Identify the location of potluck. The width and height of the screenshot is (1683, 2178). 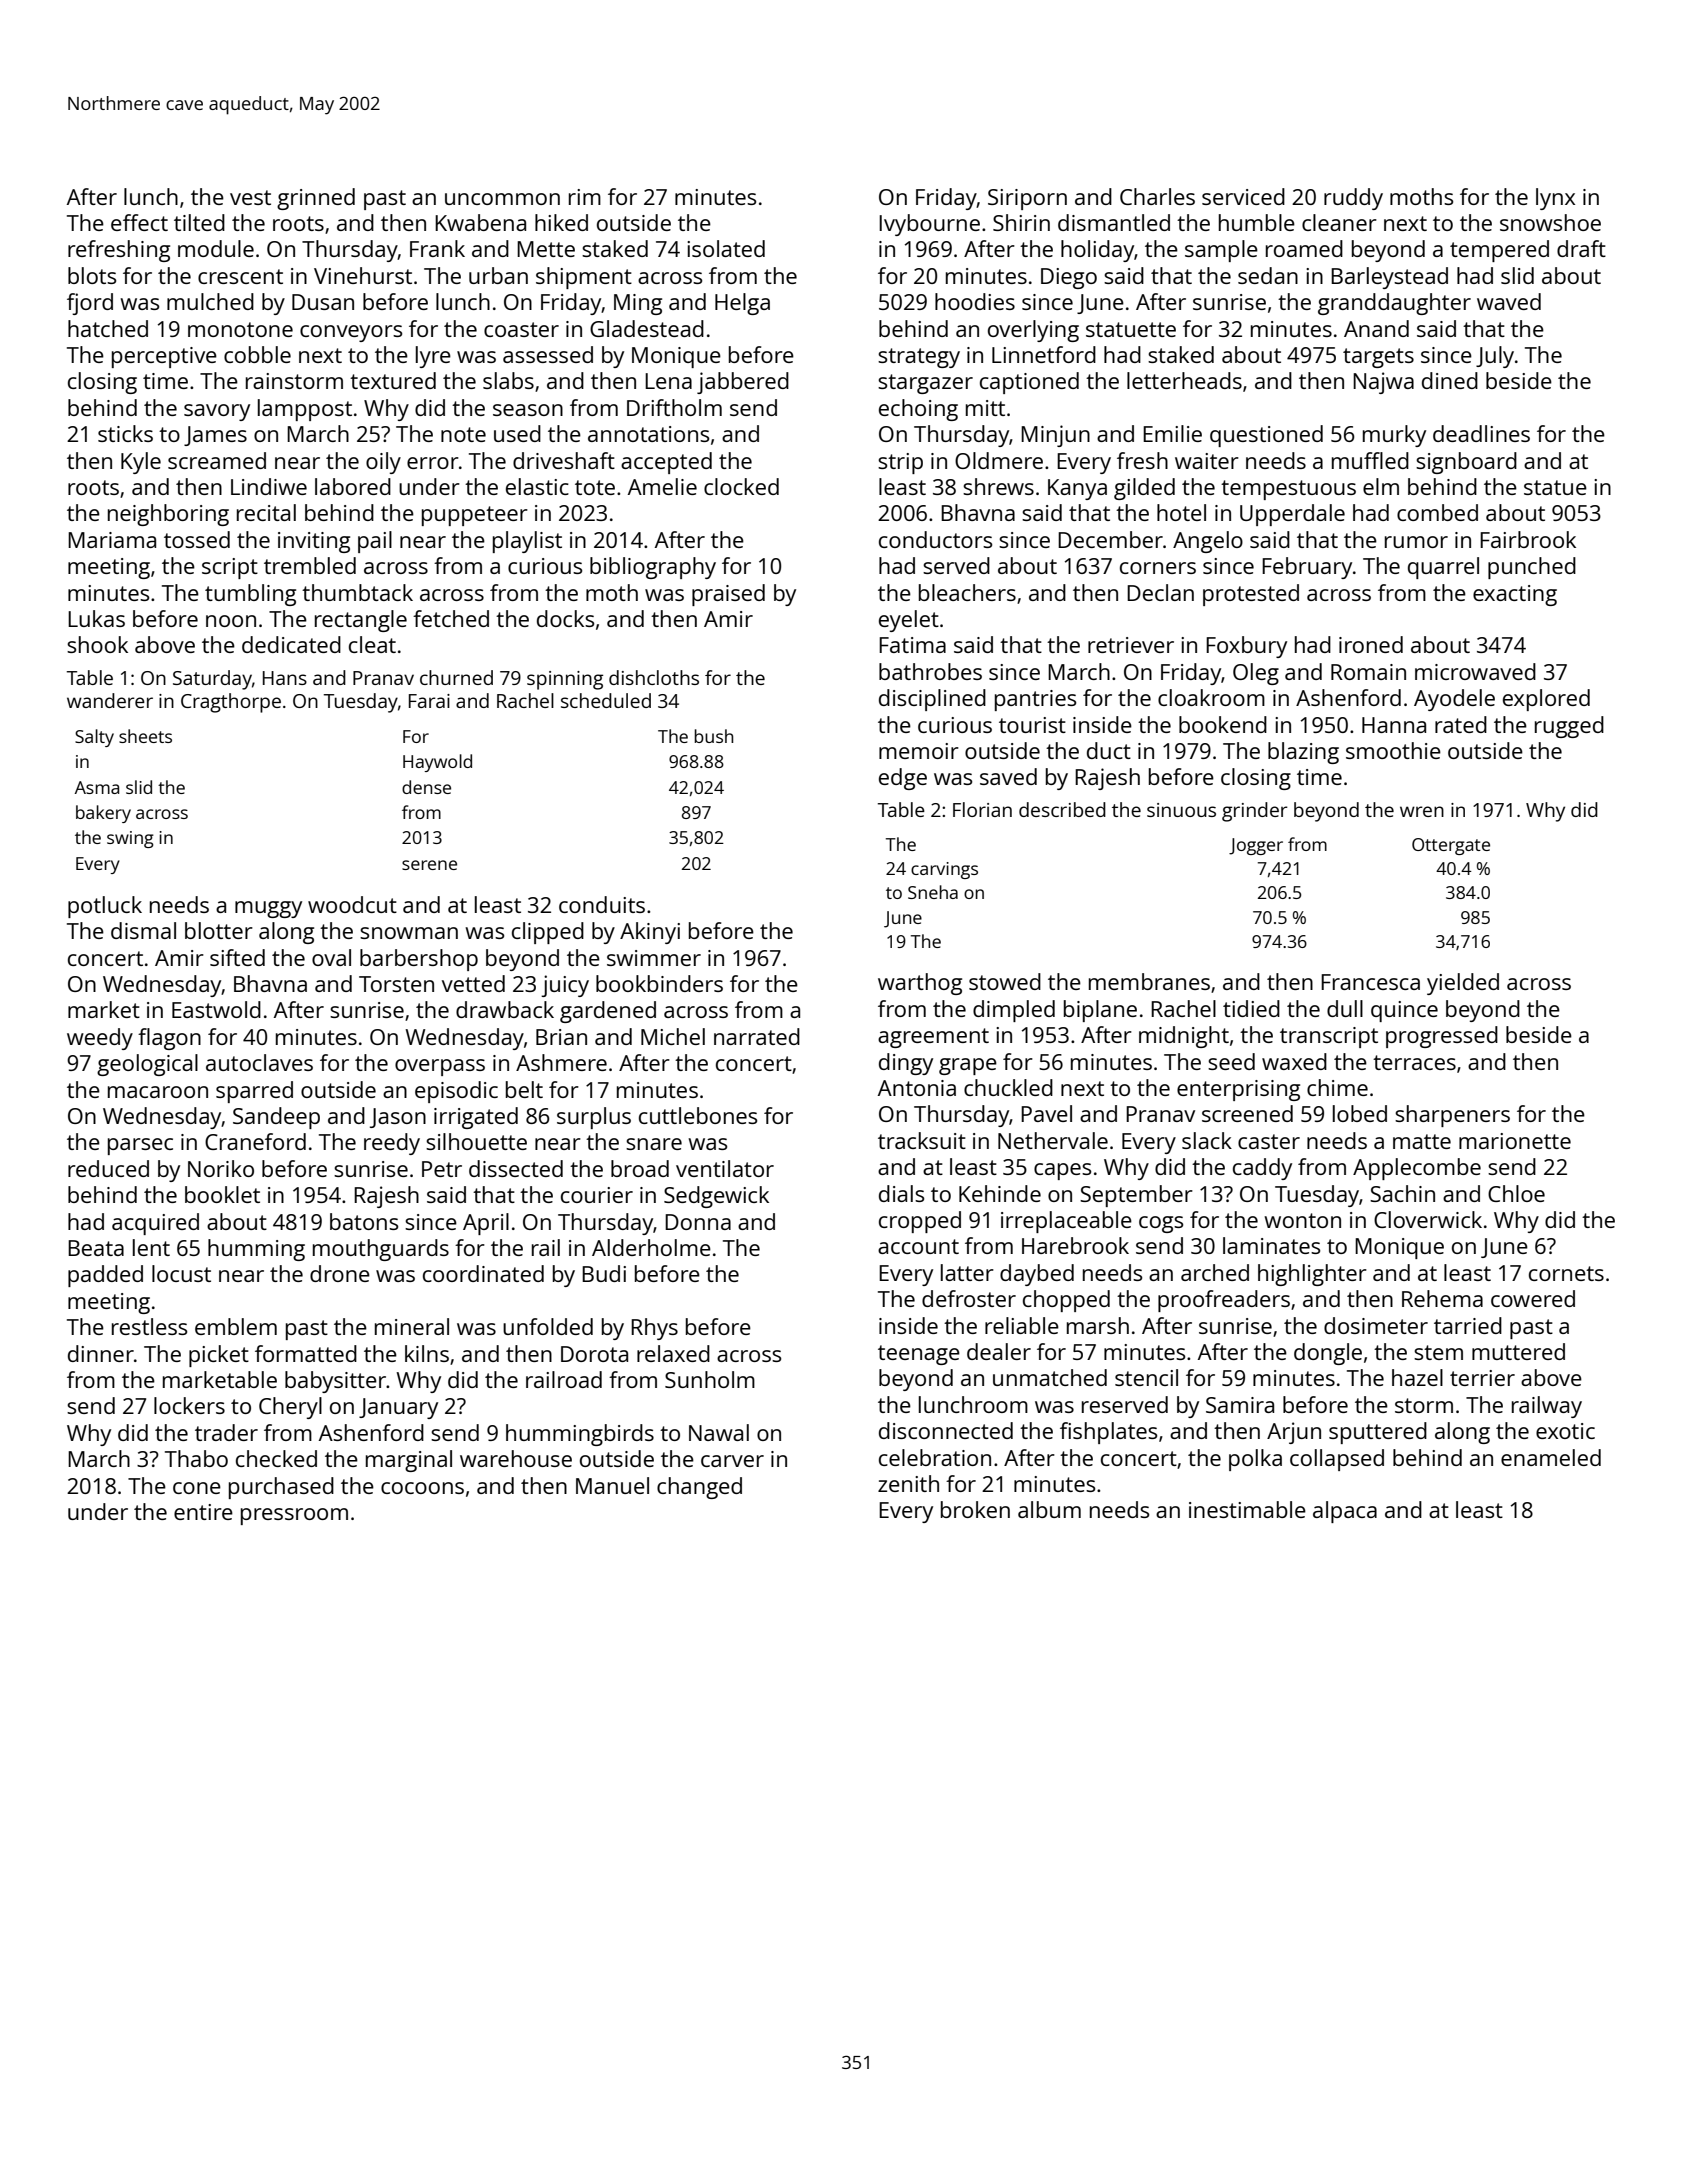
(105, 907).
